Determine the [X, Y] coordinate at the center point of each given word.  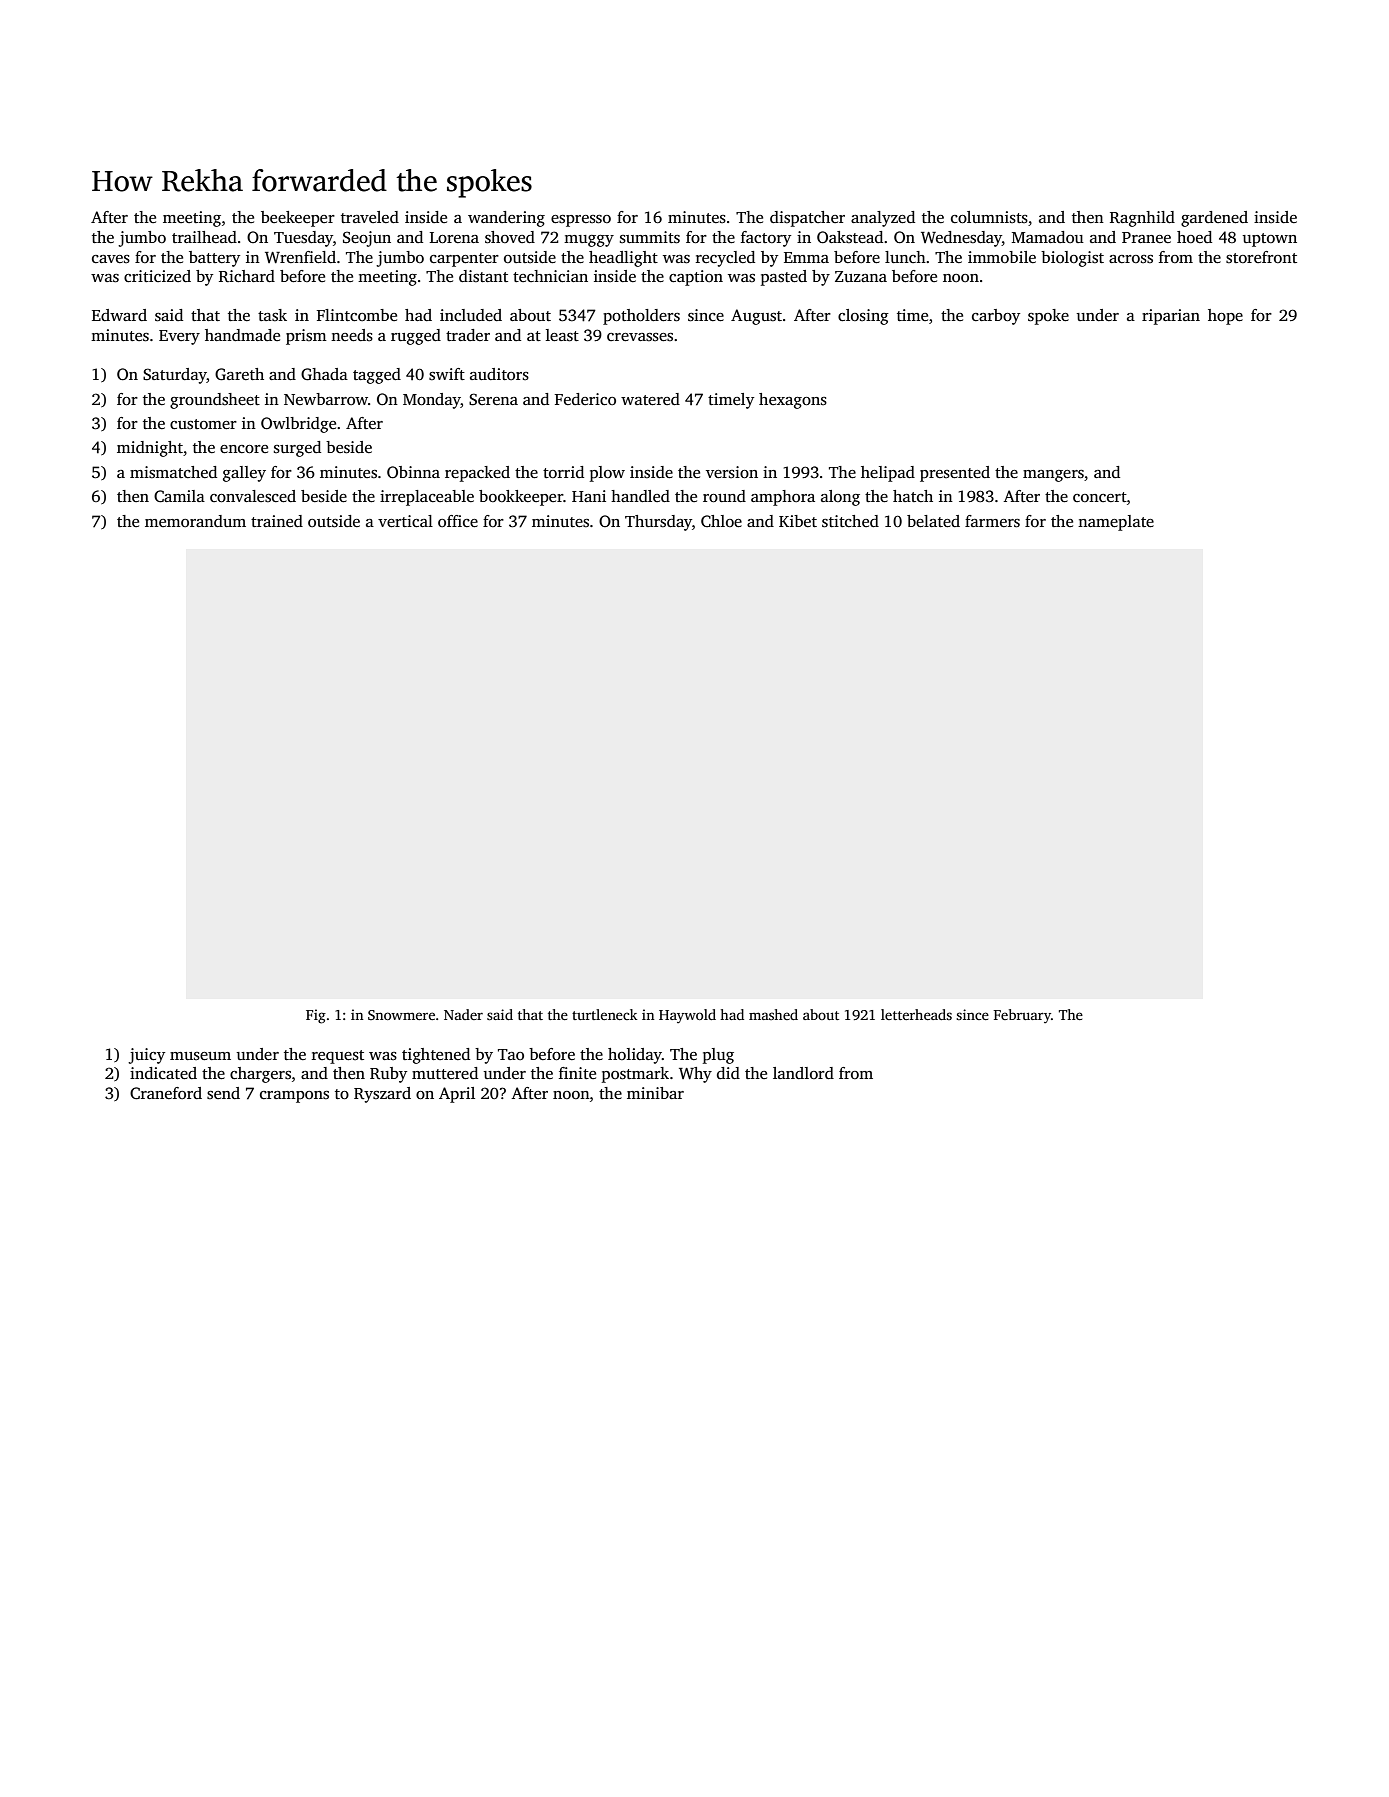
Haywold [687, 1016]
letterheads [916, 1014]
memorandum [195, 521]
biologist [1072, 259]
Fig [316, 1016]
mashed [773, 1014]
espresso [581, 221]
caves [111, 259]
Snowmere [401, 1015]
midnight [150, 449]
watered [650, 399]
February [1022, 1016]
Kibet [798, 521]
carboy [996, 317]
